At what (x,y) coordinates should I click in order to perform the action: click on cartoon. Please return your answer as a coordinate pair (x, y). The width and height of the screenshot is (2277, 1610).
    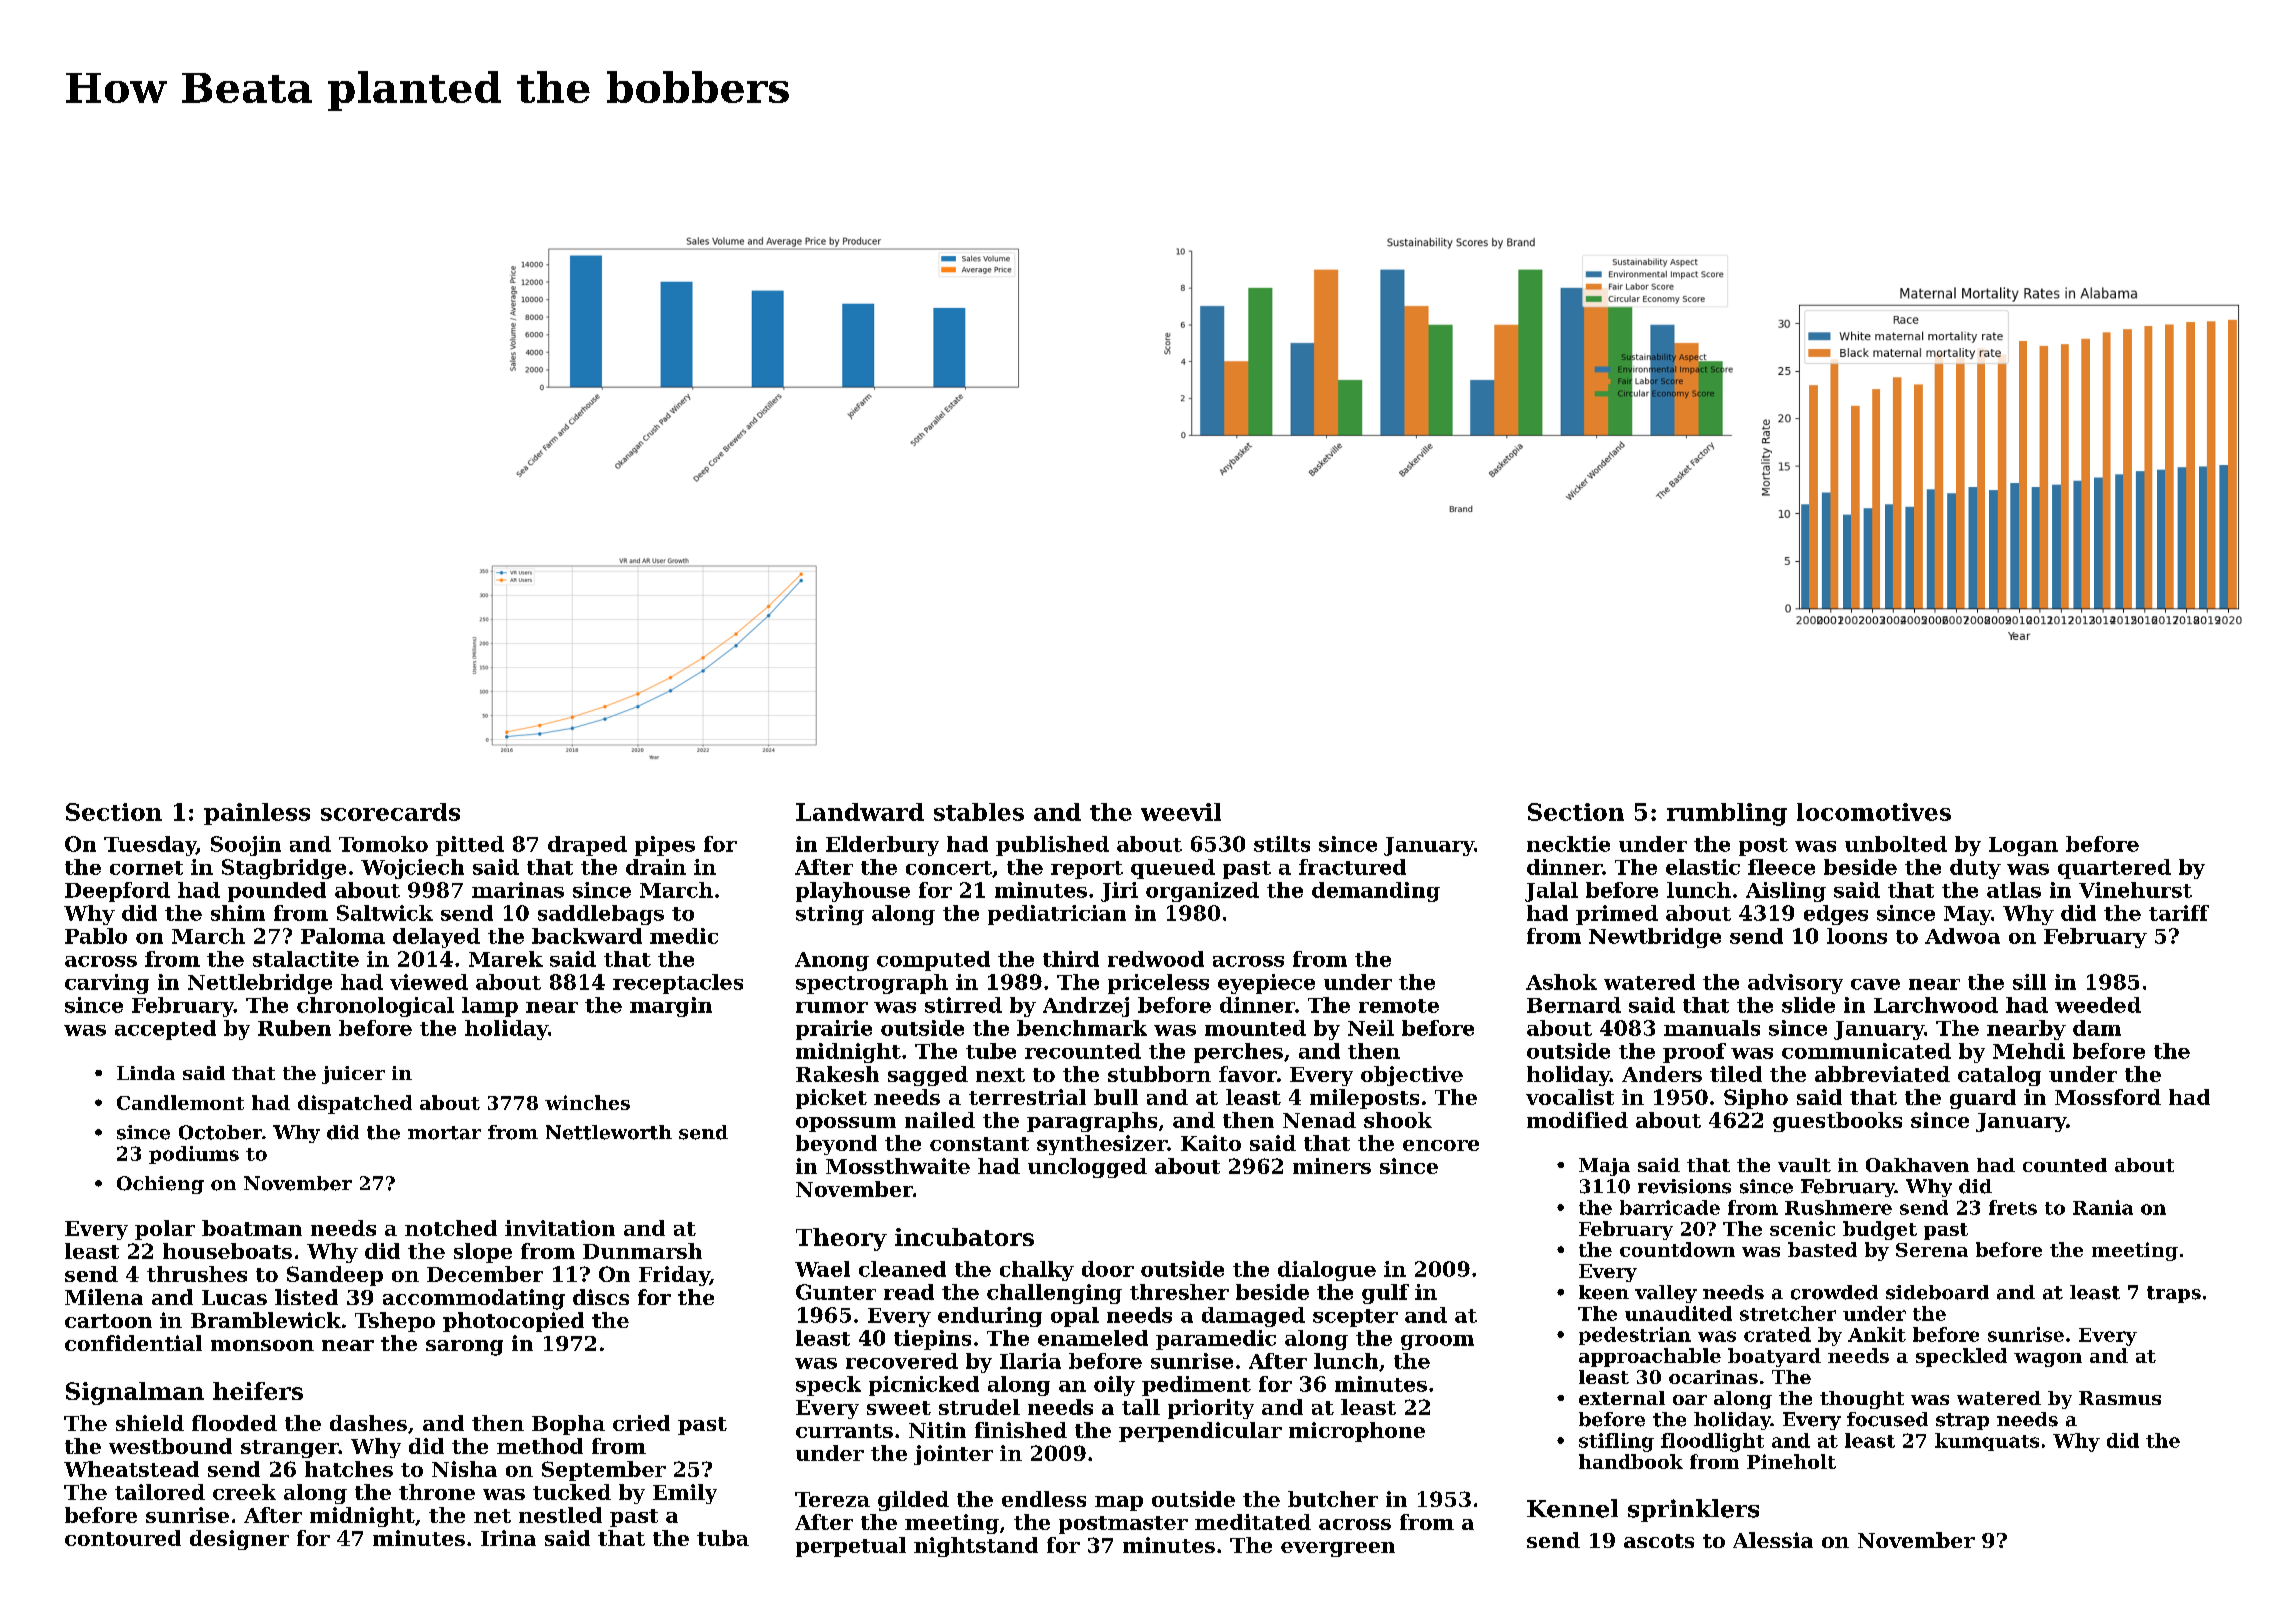
    Looking at the image, I should click on (108, 1321).
